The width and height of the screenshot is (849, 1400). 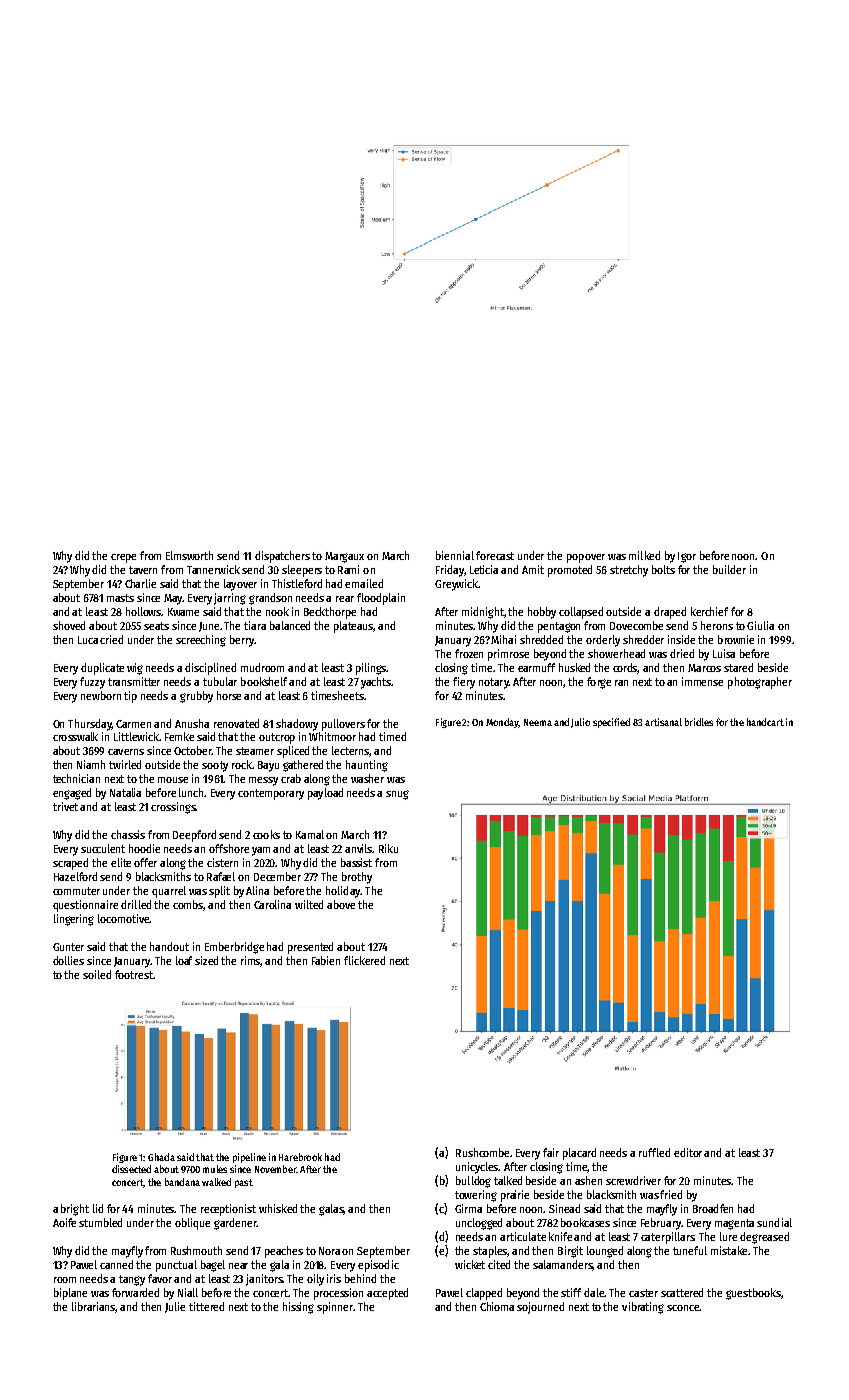 What do you see at coordinates (376, 683) in the screenshot?
I see `yachts` at bounding box center [376, 683].
